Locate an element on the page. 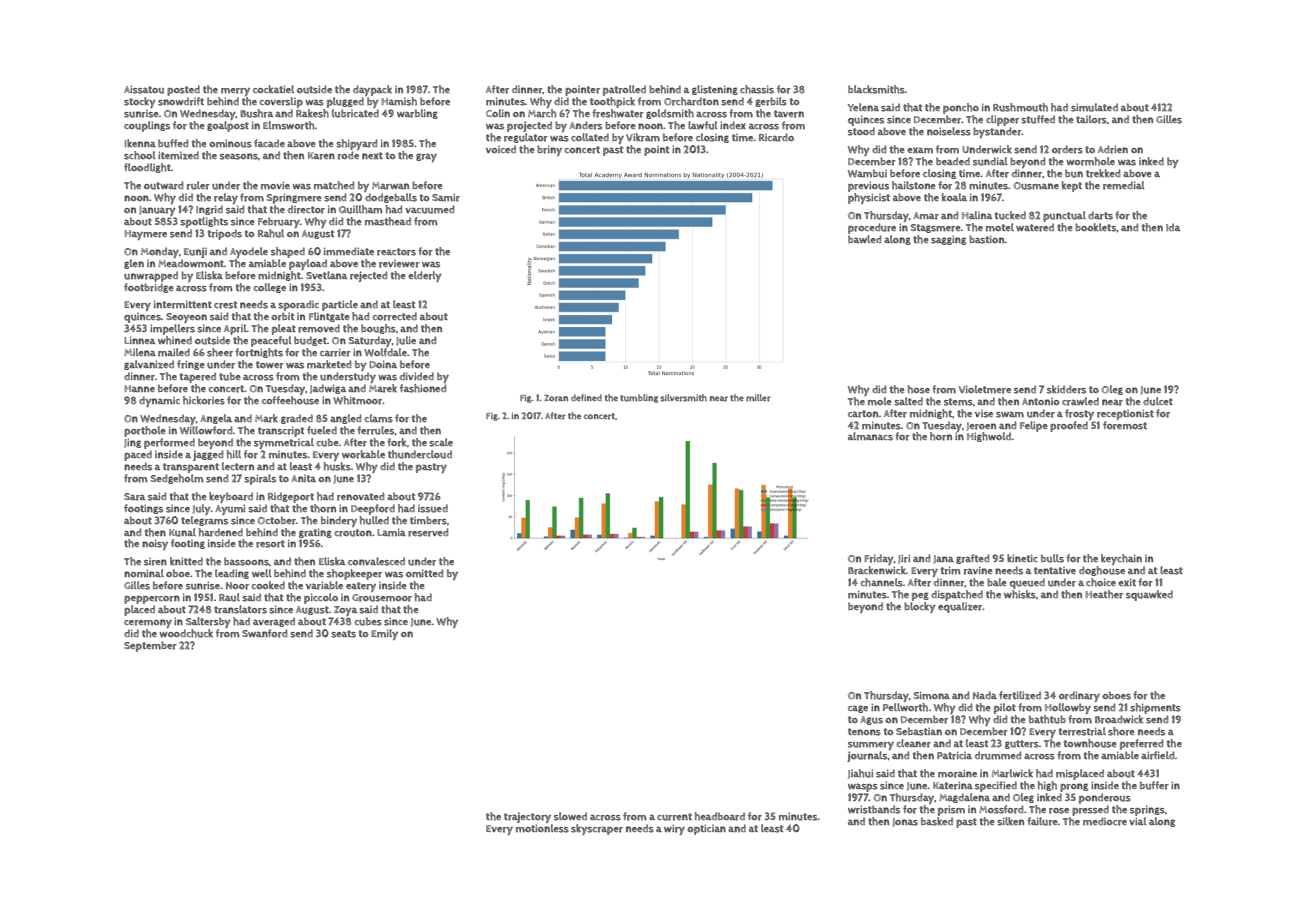 The height and width of the image is (924, 1308). sagging is located at coordinates (948, 240).
